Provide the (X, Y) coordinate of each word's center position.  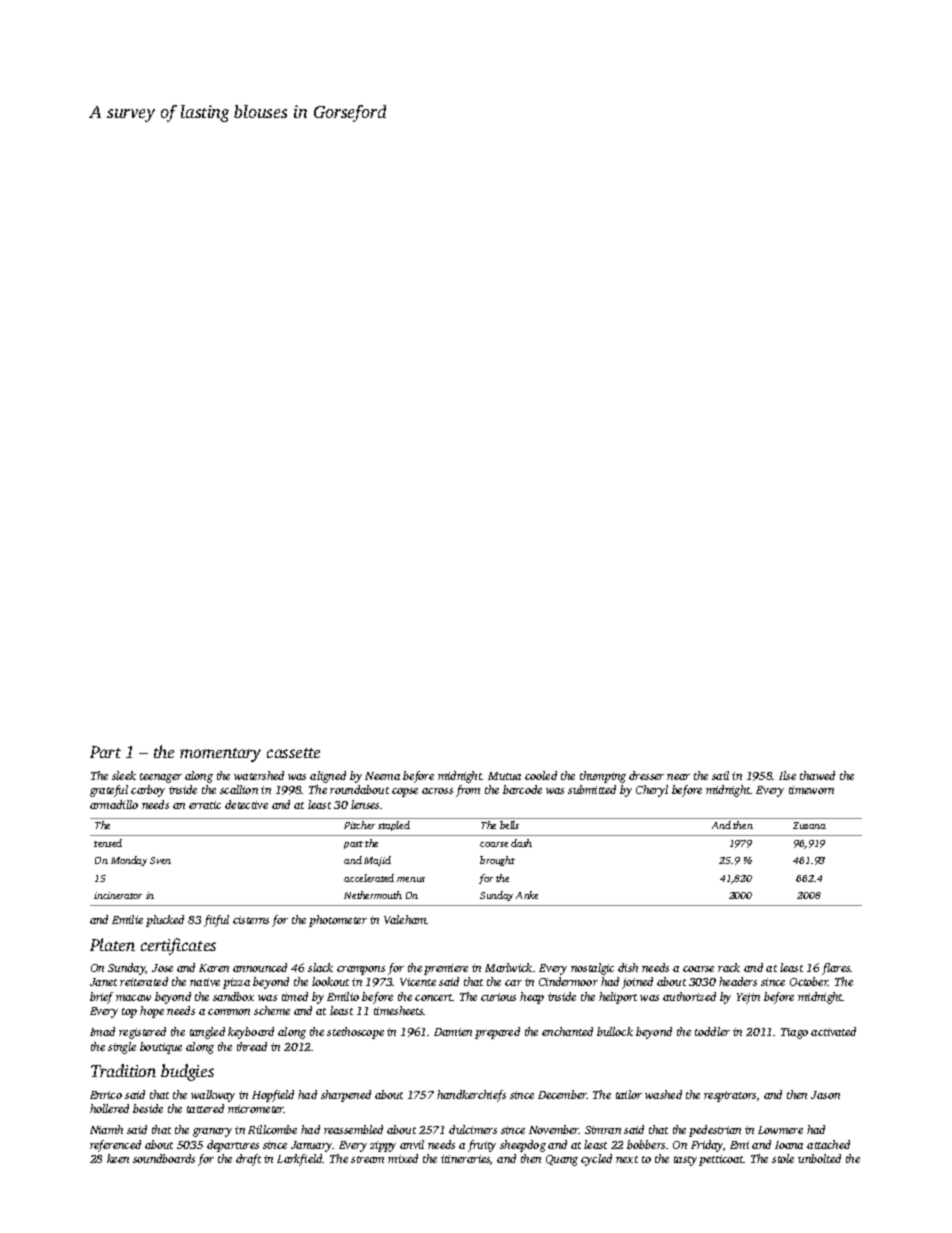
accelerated (369, 878)
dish (628, 967)
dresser (646, 775)
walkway (213, 1096)
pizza (236, 983)
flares (836, 969)
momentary (220, 755)
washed (663, 1094)
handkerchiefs (471, 1096)
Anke (527, 895)
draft (248, 1160)
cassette (293, 753)
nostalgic (592, 969)
